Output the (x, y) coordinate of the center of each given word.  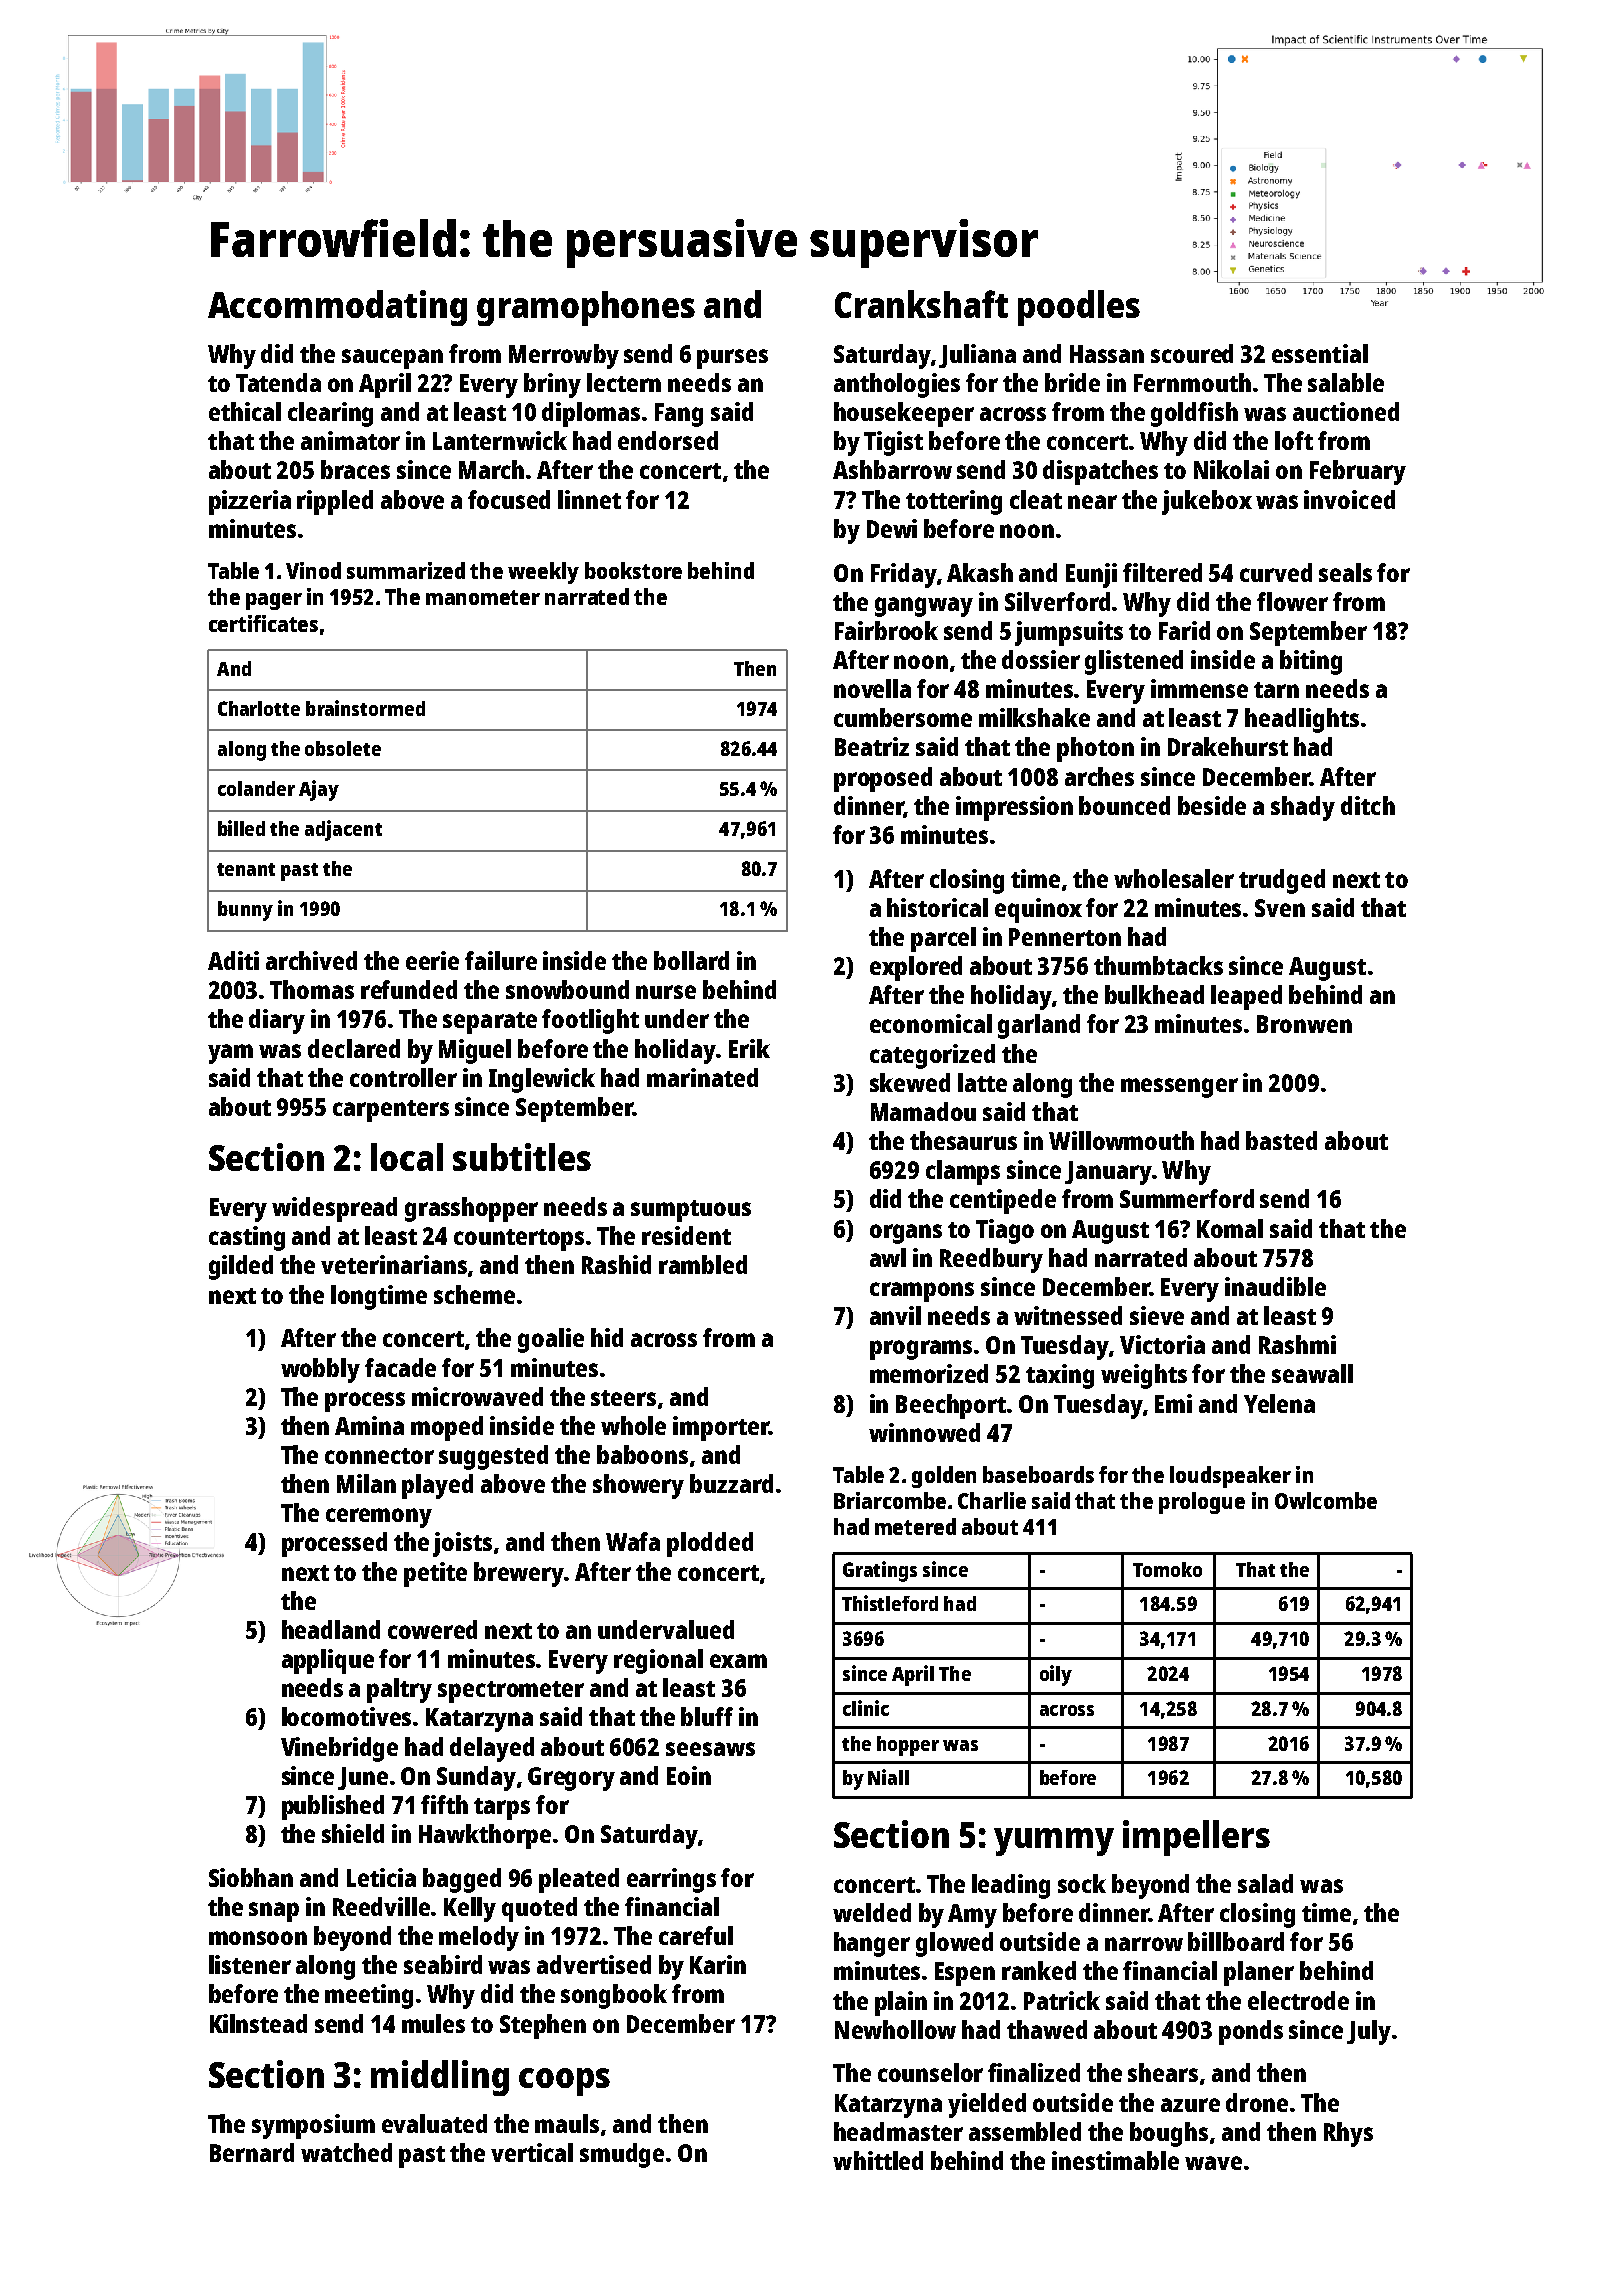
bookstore (633, 570)
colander (256, 788)
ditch (1368, 805)
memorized (929, 1373)
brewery (519, 1574)
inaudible (1275, 1286)
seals (1345, 572)
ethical (245, 411)
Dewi (892, 528)
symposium (313, 2126)
